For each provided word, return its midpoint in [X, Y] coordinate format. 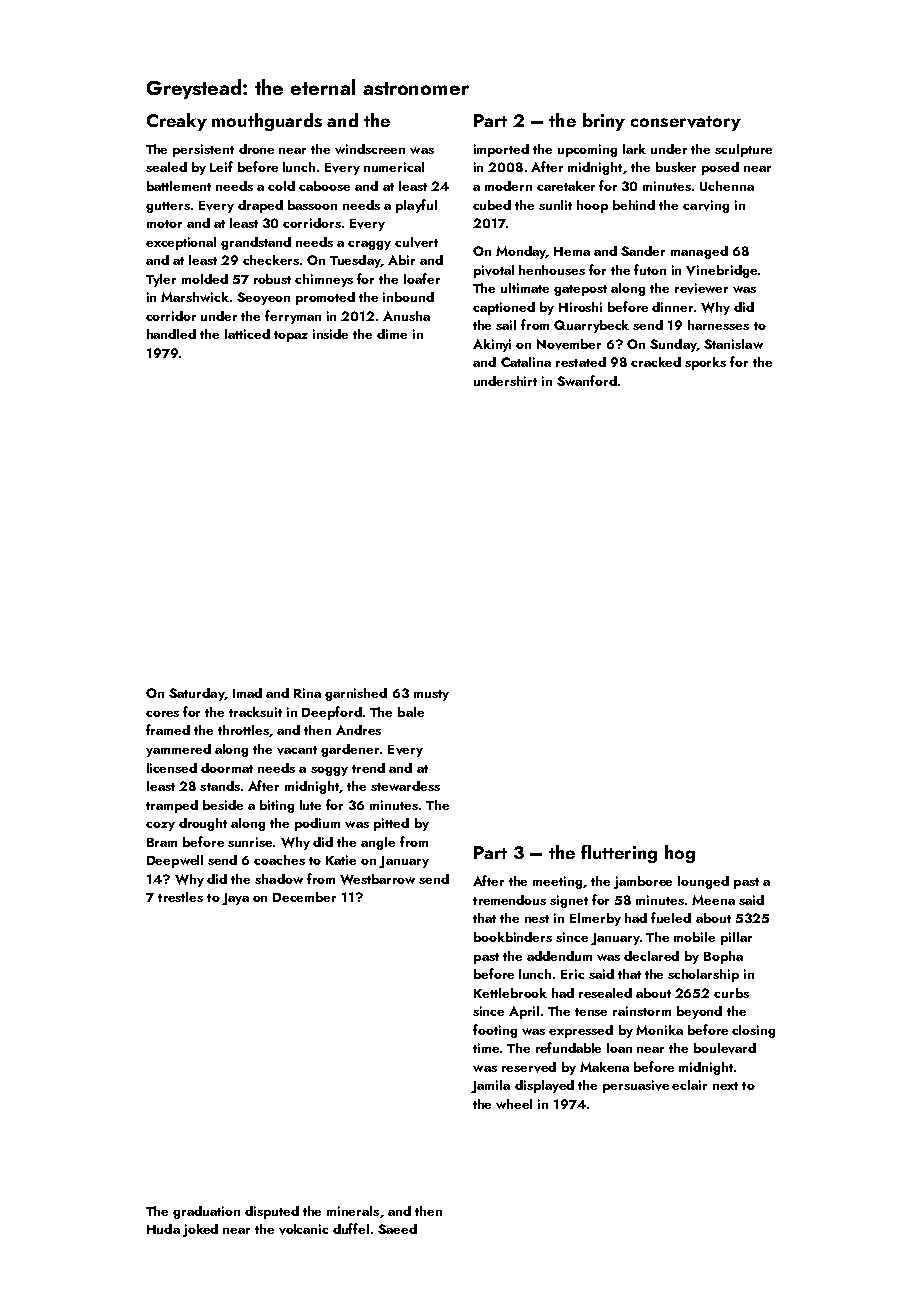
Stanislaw [733, 344]
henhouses [552, 270]
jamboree [643, 882]
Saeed [397, 1229]
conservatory [686, 123]
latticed [247, 334]
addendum [559, 956]
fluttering [619, 854]
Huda [163, 1229]
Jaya [235, 899]
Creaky [177, 122]
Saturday [196, 694]
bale [411, 712]
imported [501, 150]
